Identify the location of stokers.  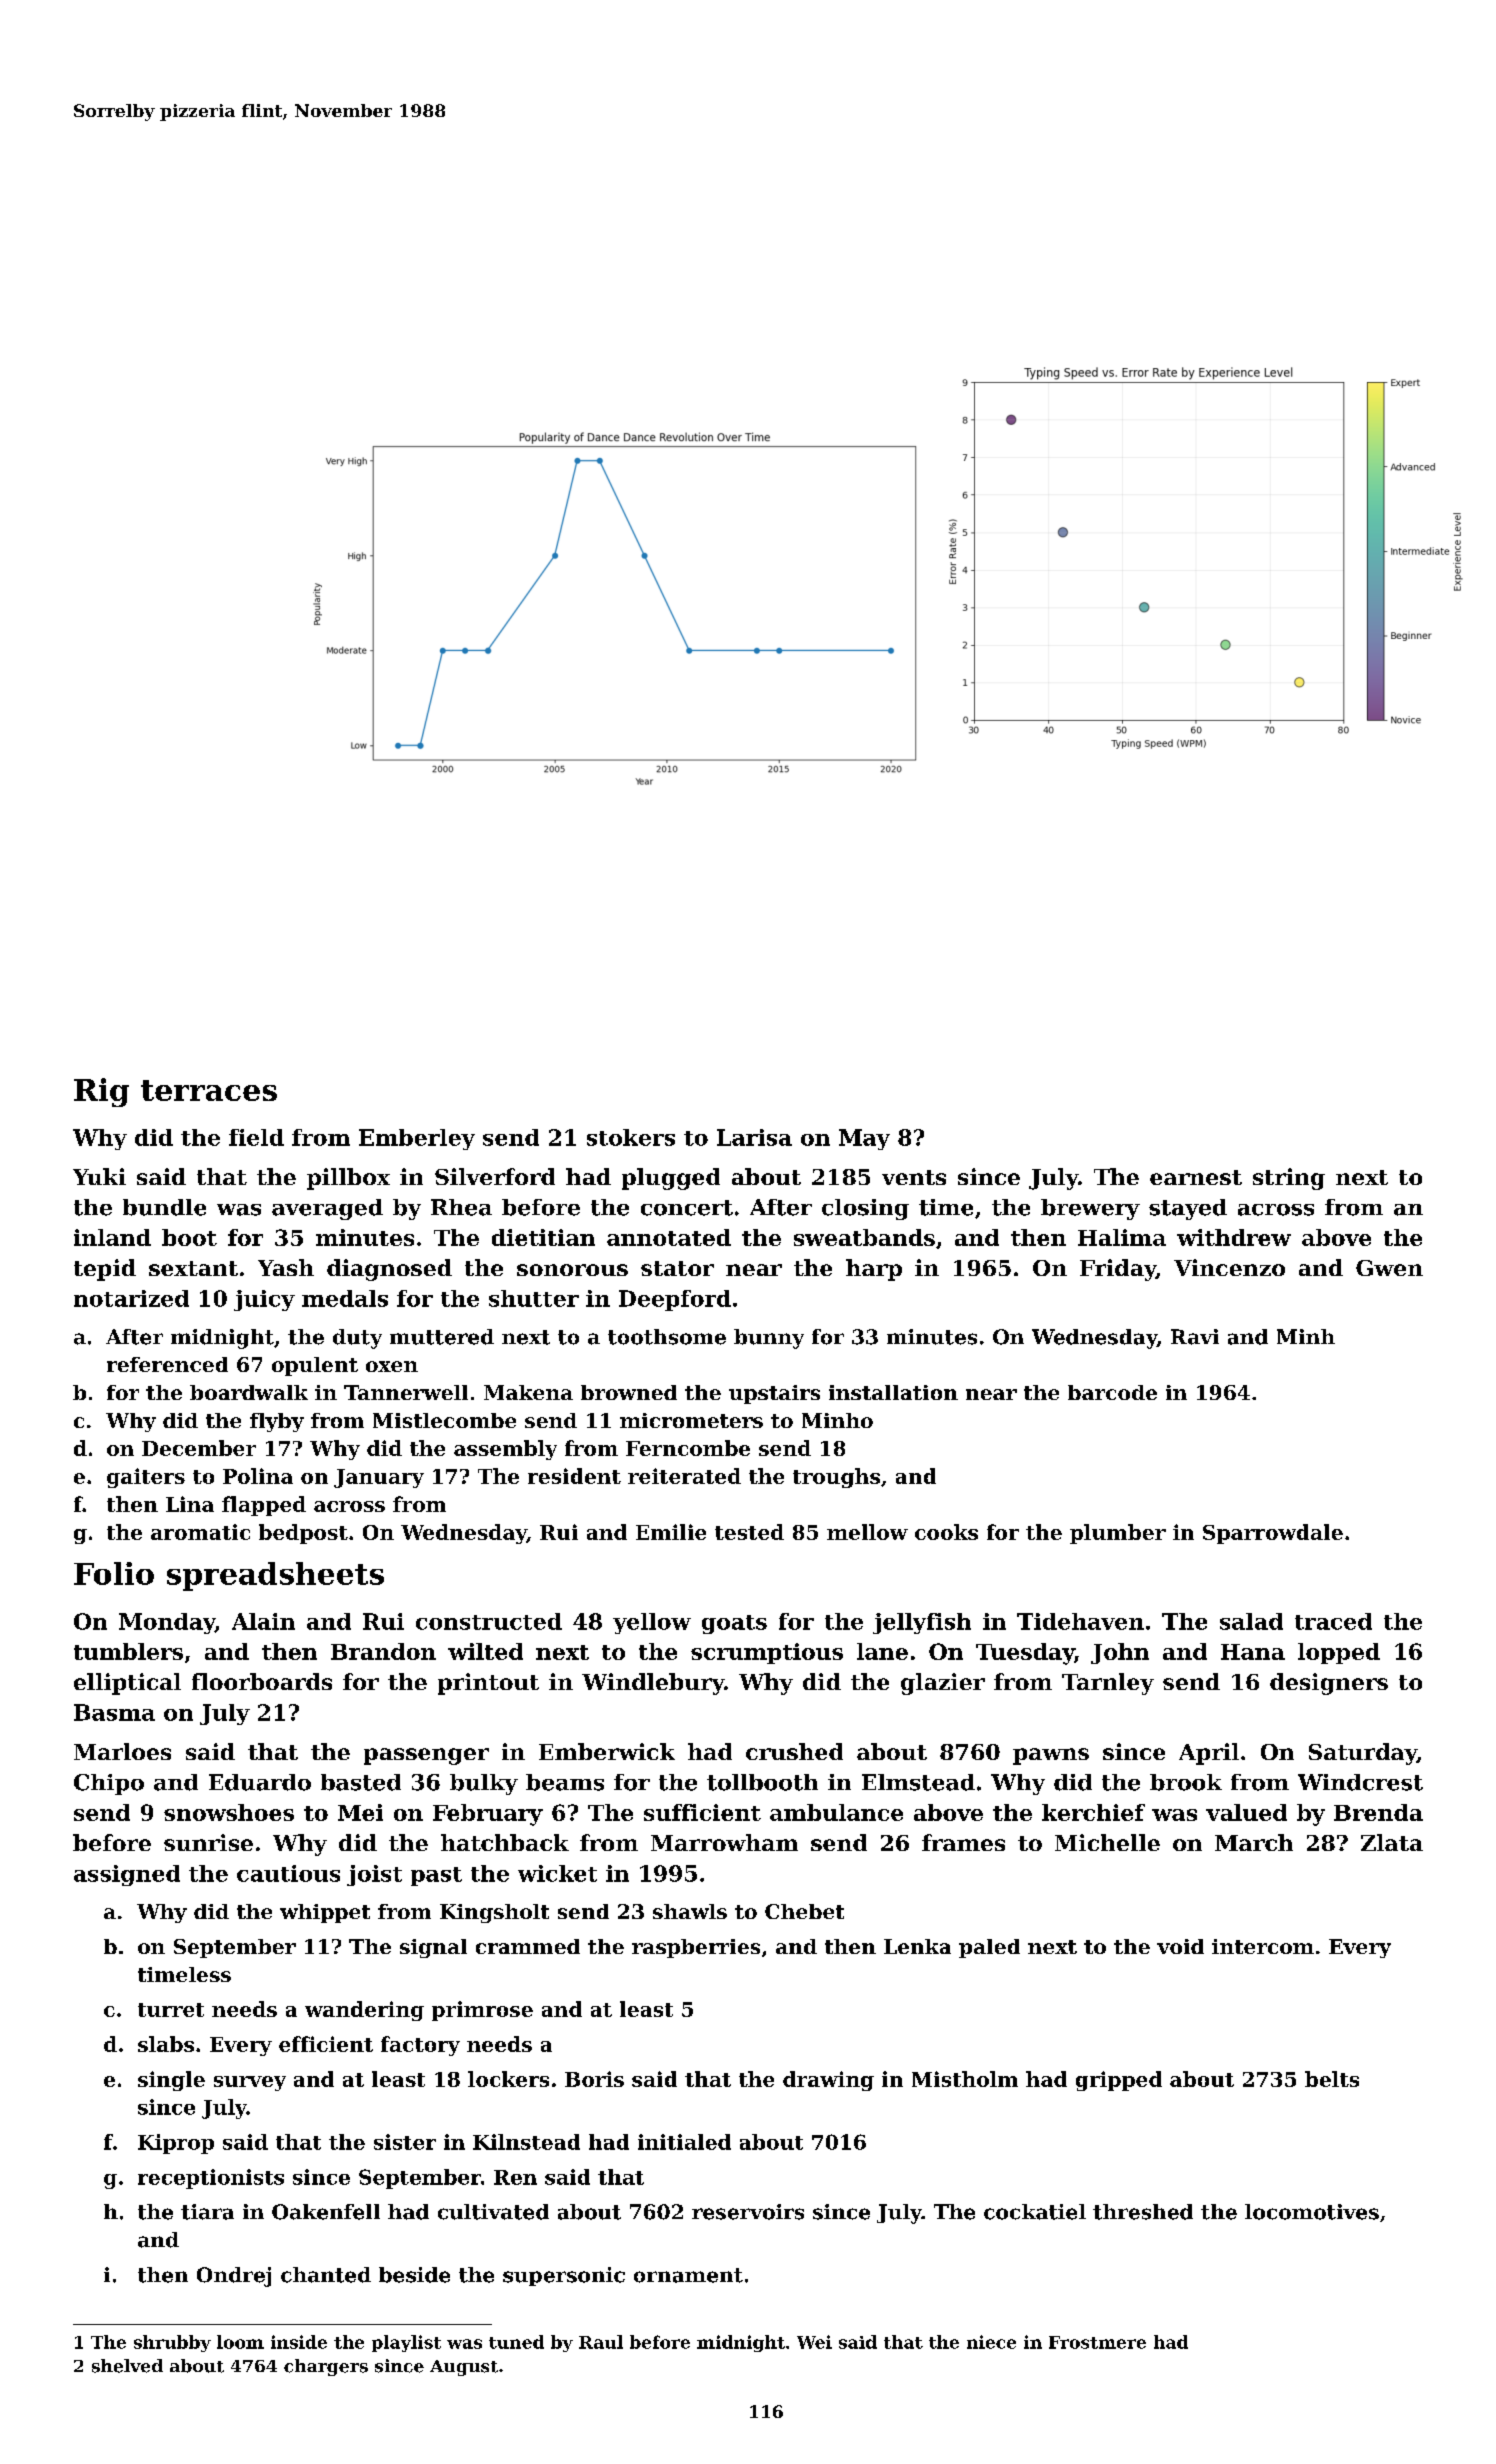
(631, 1137).
